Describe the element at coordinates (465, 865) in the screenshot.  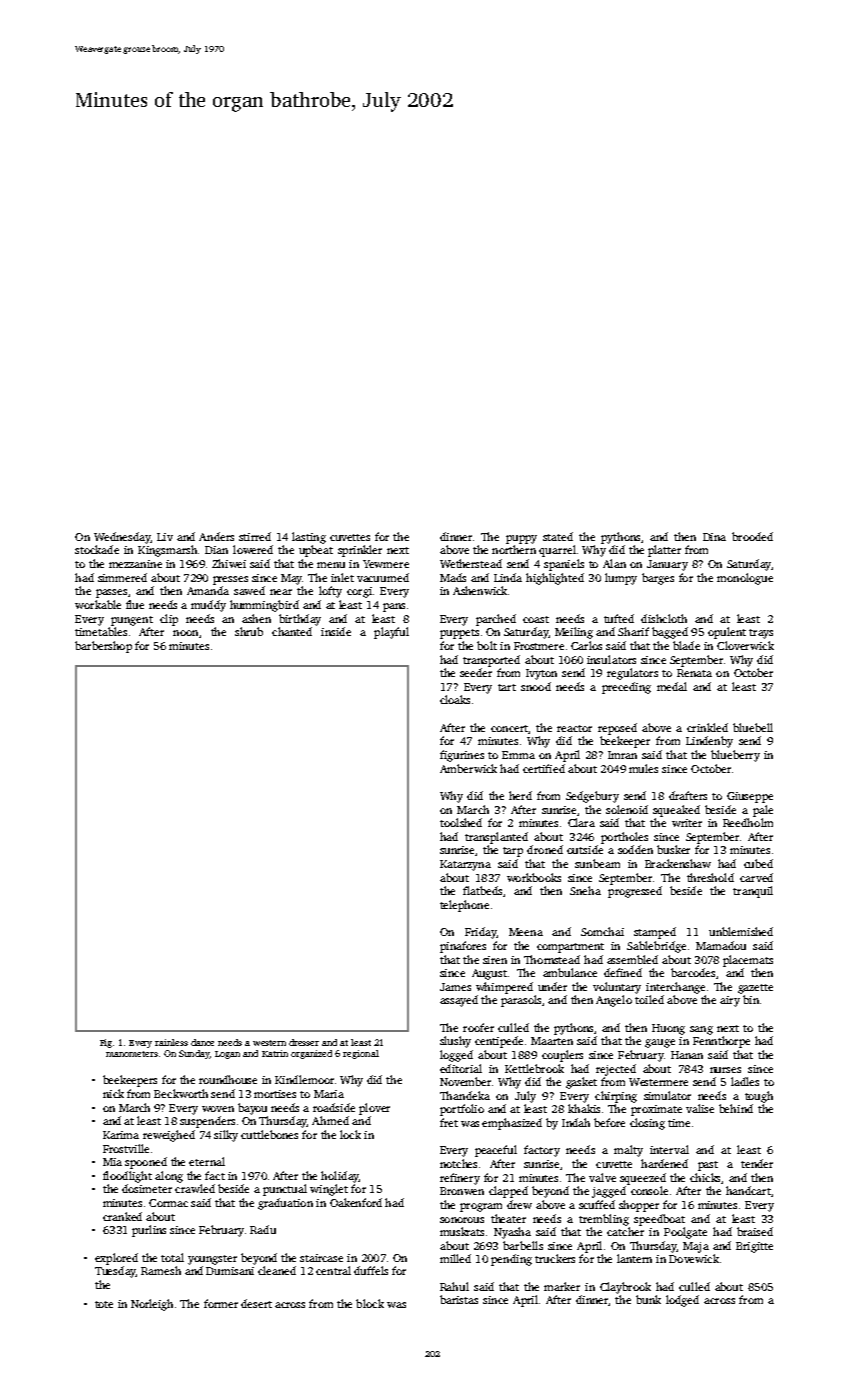
I see `Katarzyna` at that location.
